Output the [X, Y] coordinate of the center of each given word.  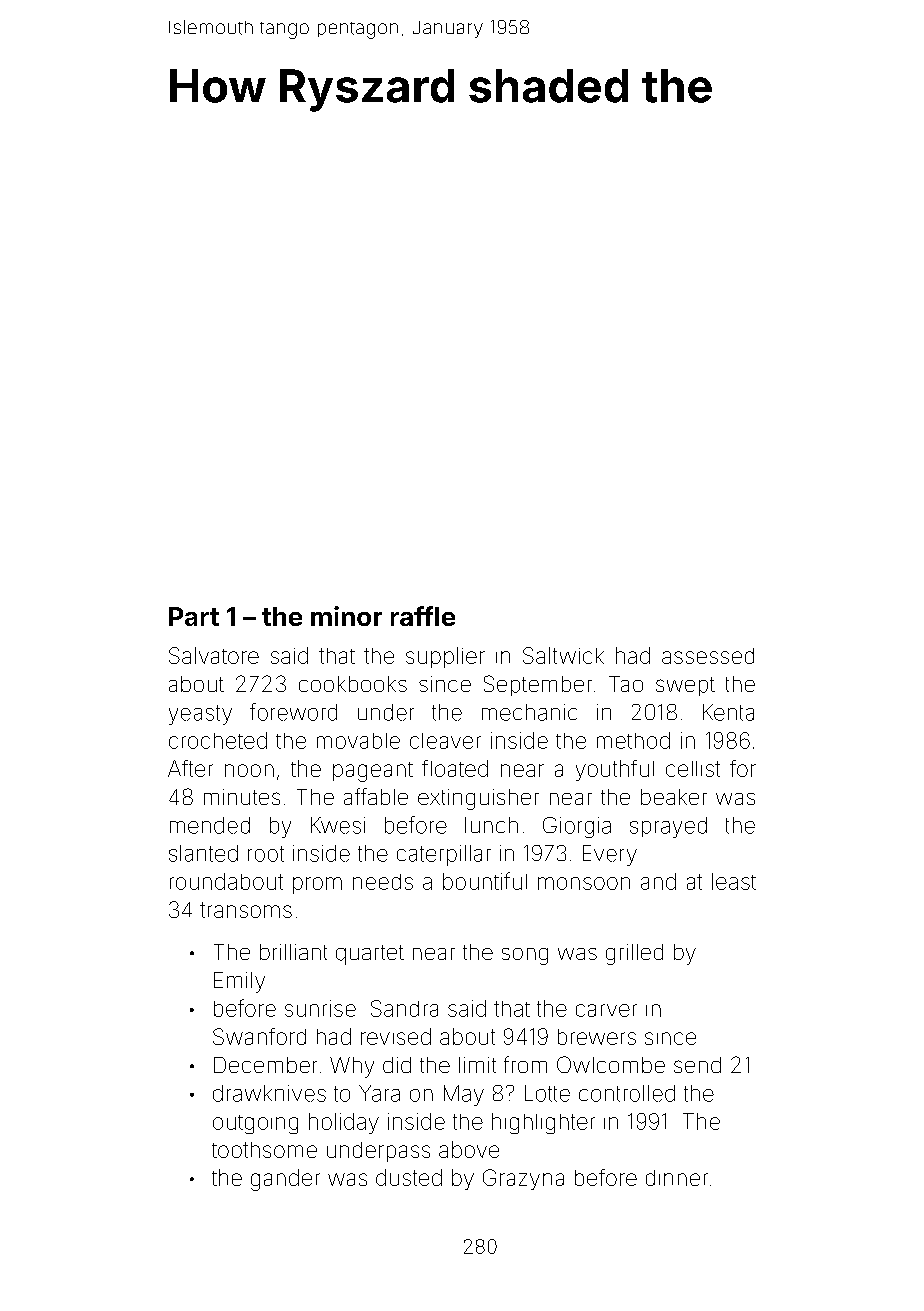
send [697, 1065]
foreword [293, 712]
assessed [708, 656]
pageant [373, 772]
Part [194, 616]
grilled [634, 954]
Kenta [728, 712]
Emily [239, 982]
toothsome [264, 1150]
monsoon [584, 883]
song [525, 956]
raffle [423, 616]
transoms [246, 910]
